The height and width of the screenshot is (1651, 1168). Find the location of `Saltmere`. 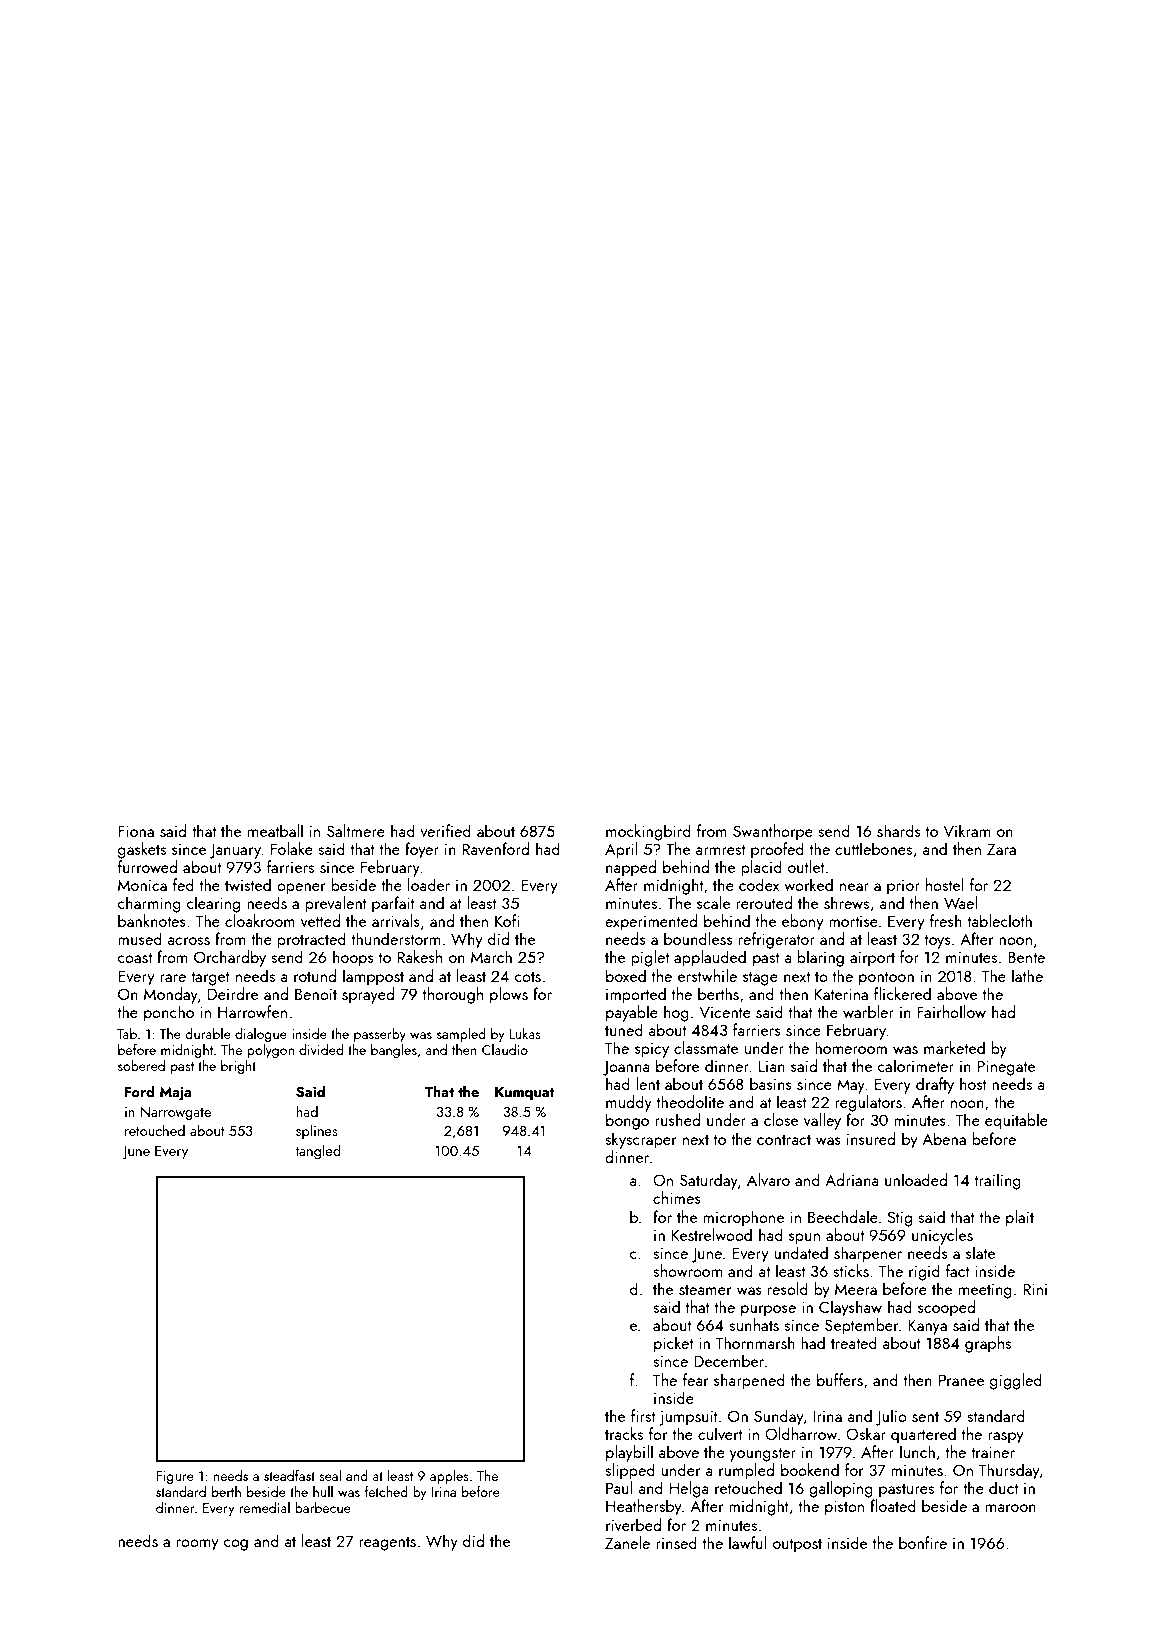

Saltmere is located at coordinates (356, 830).
